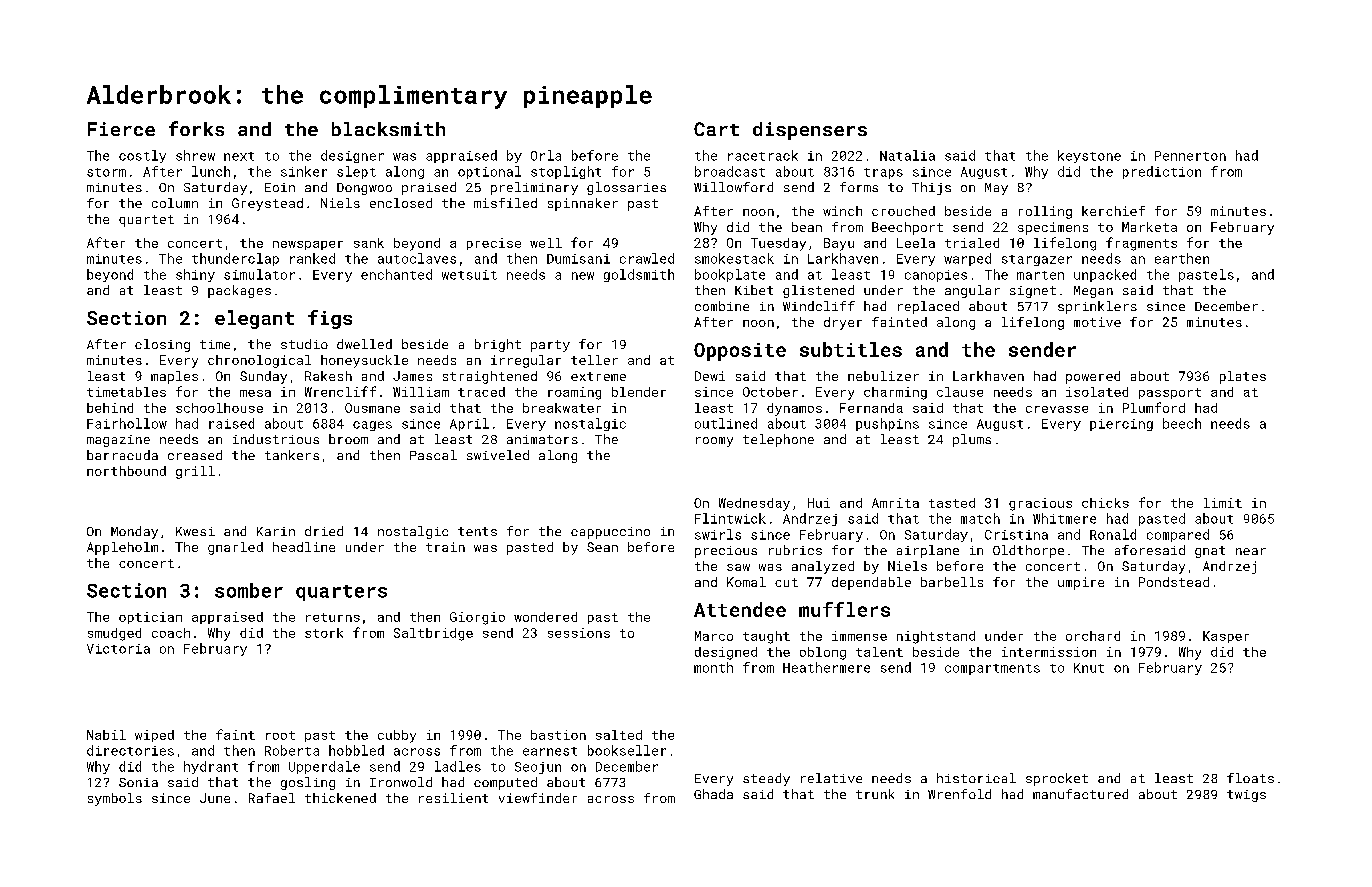  Describe the element at coordinates (714, 442) in the image. I see `roomy` at that location.
